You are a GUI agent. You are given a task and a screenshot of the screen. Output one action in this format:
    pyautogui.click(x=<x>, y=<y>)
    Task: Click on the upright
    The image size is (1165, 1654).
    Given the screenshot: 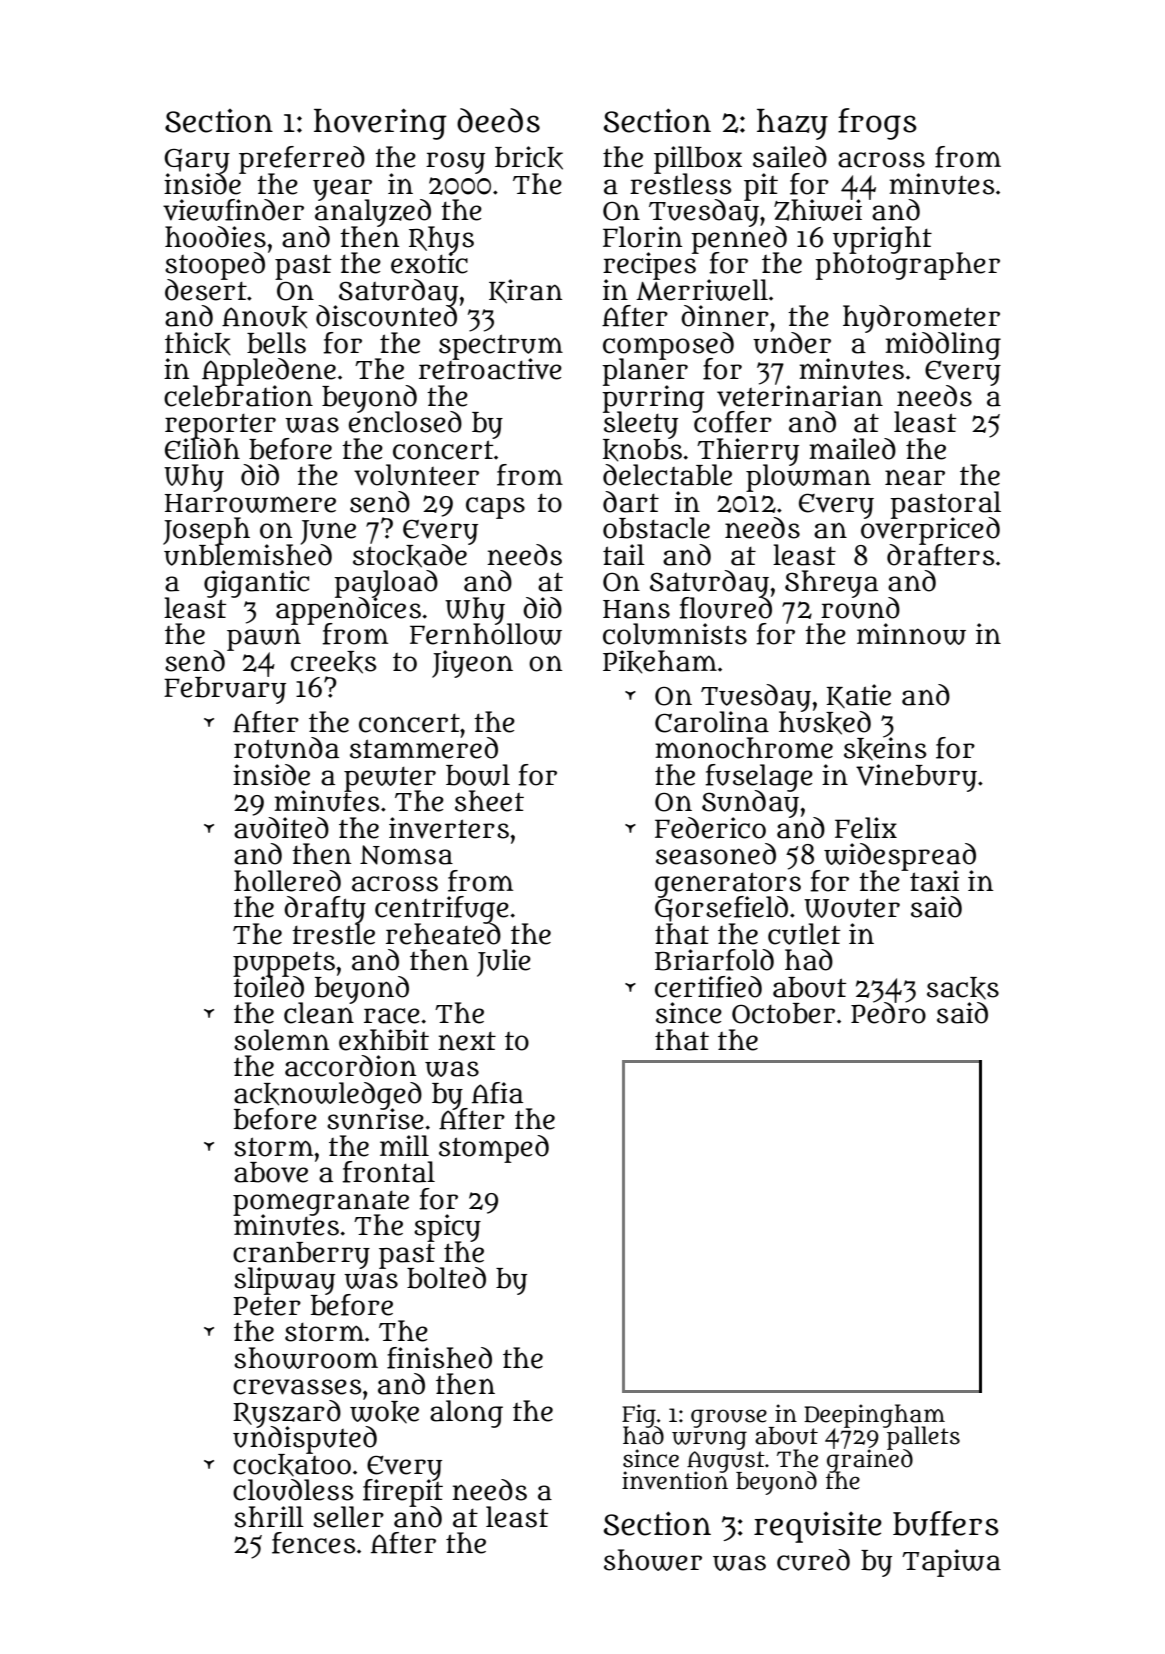 What is the action you would take?
    pyautogui.click(x=882, y=239)
